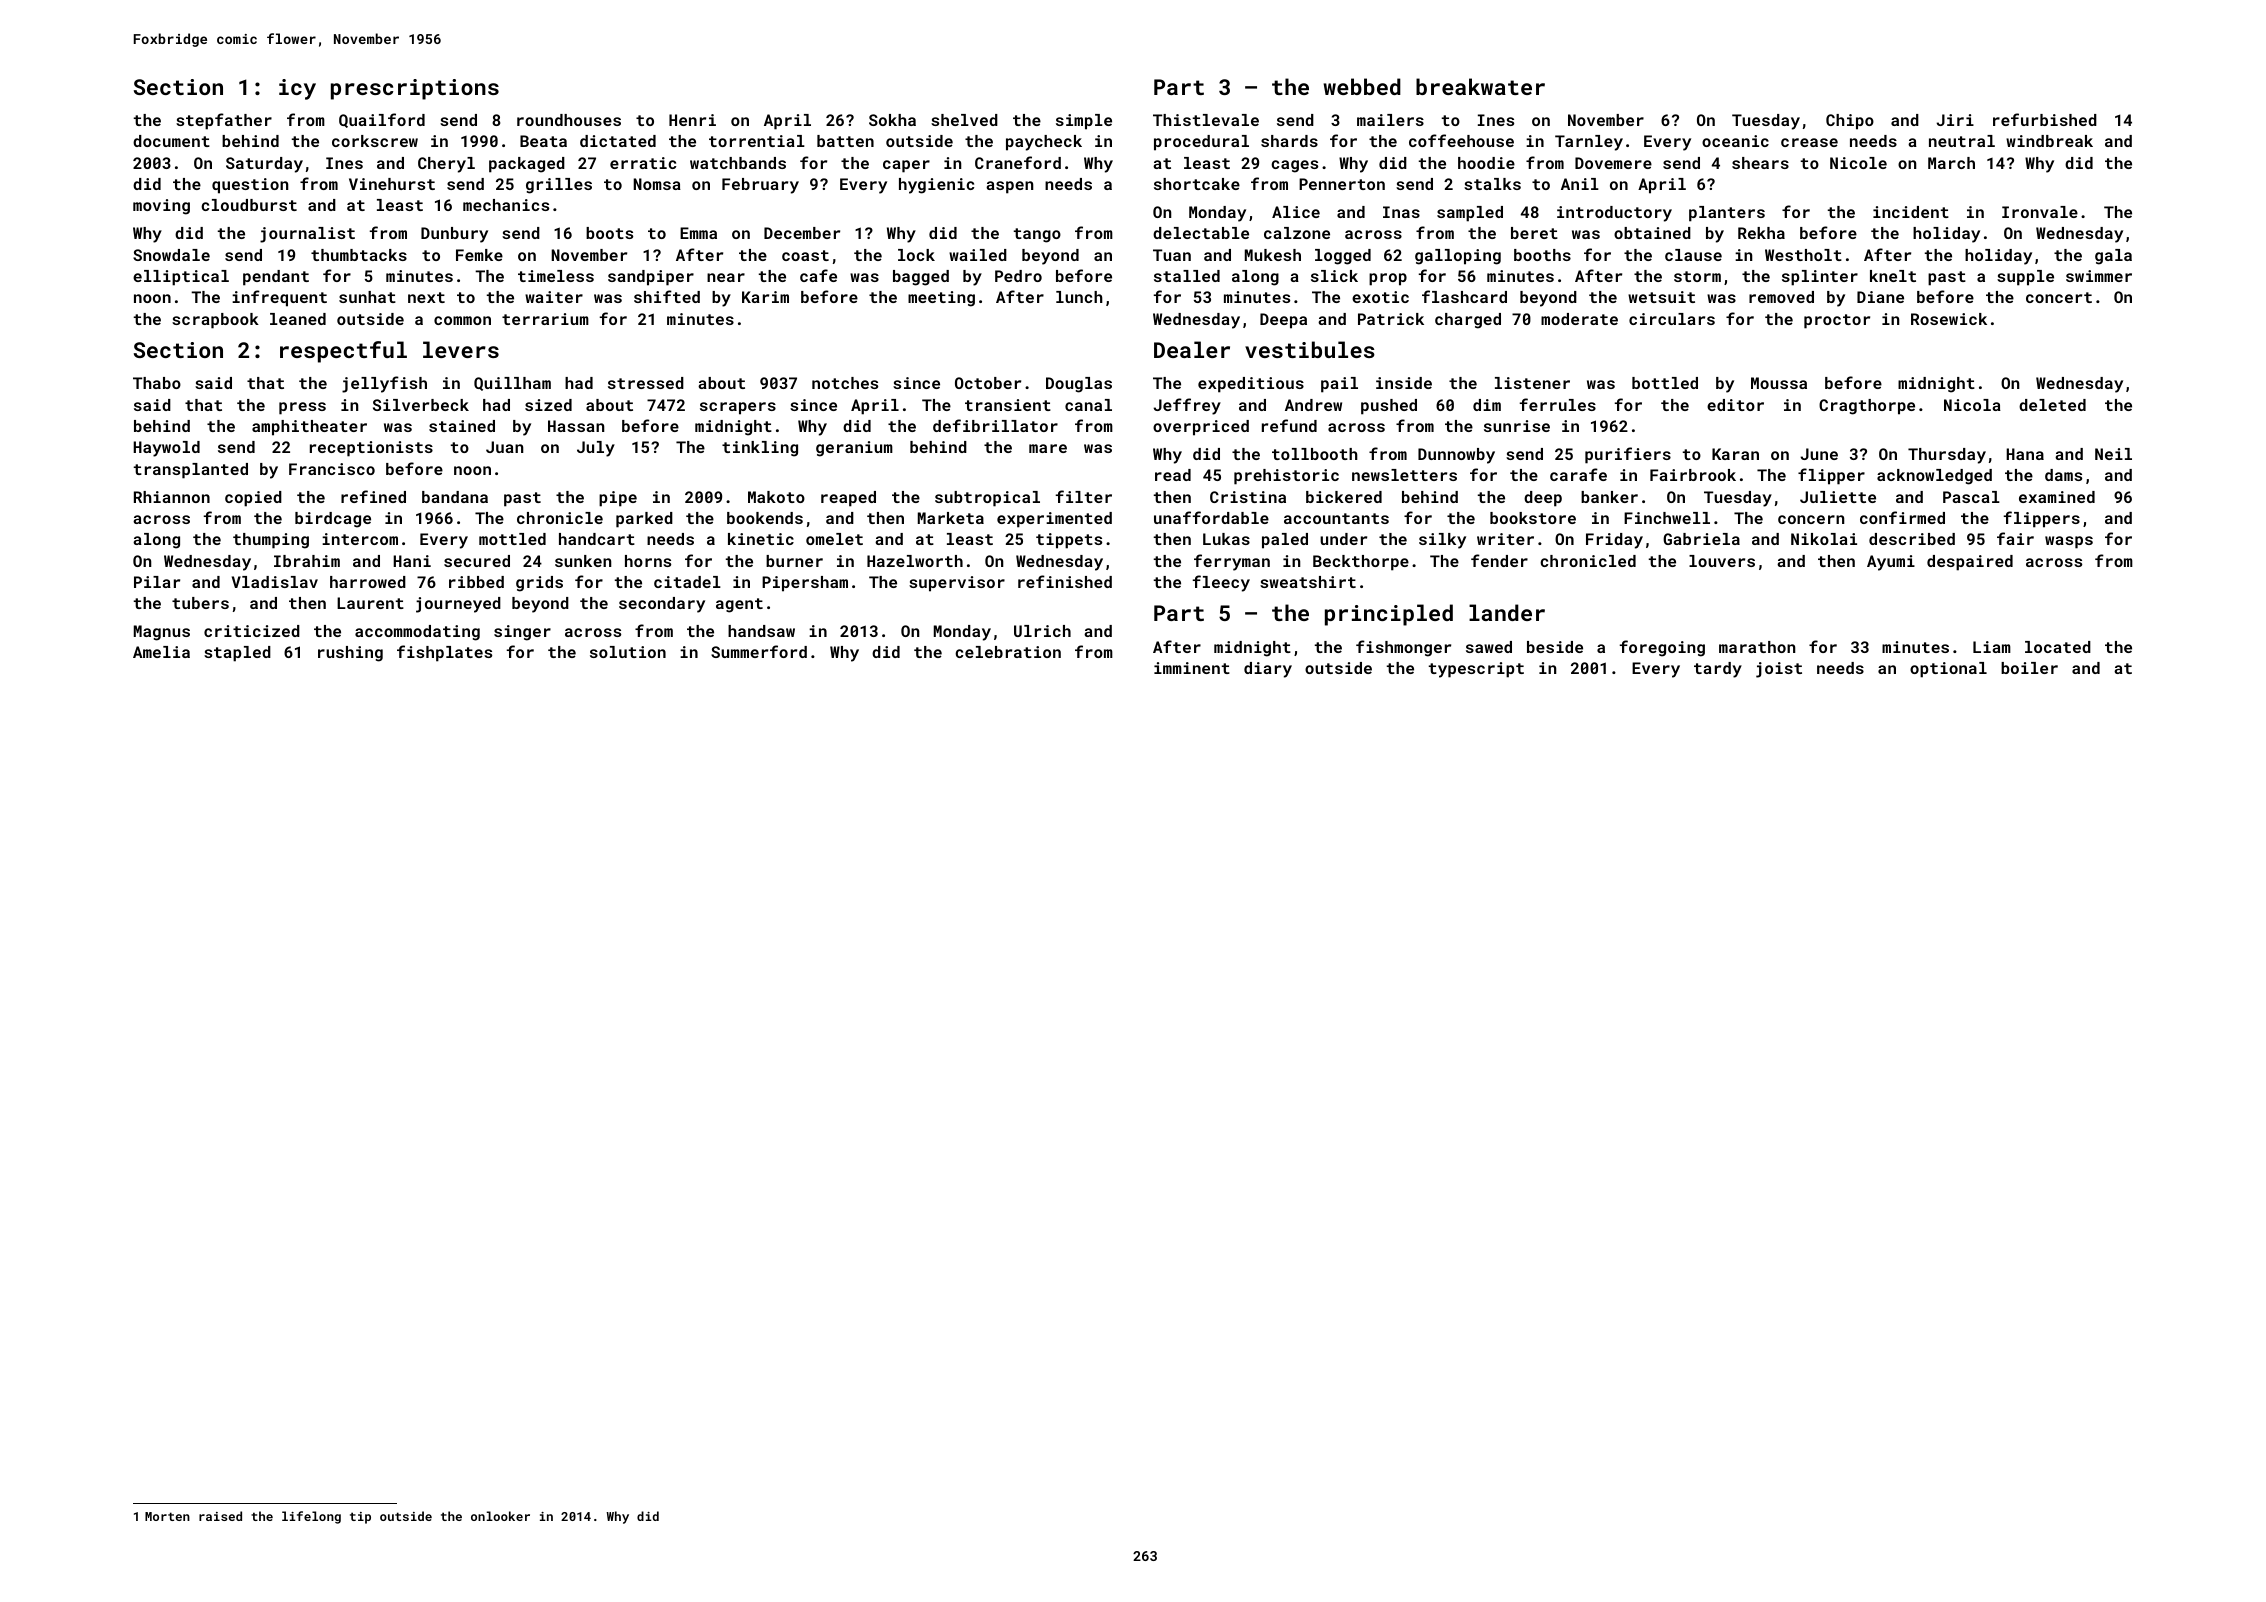 The image size is (2266, 1602). I want to click on optional, so click(1948, 670).
